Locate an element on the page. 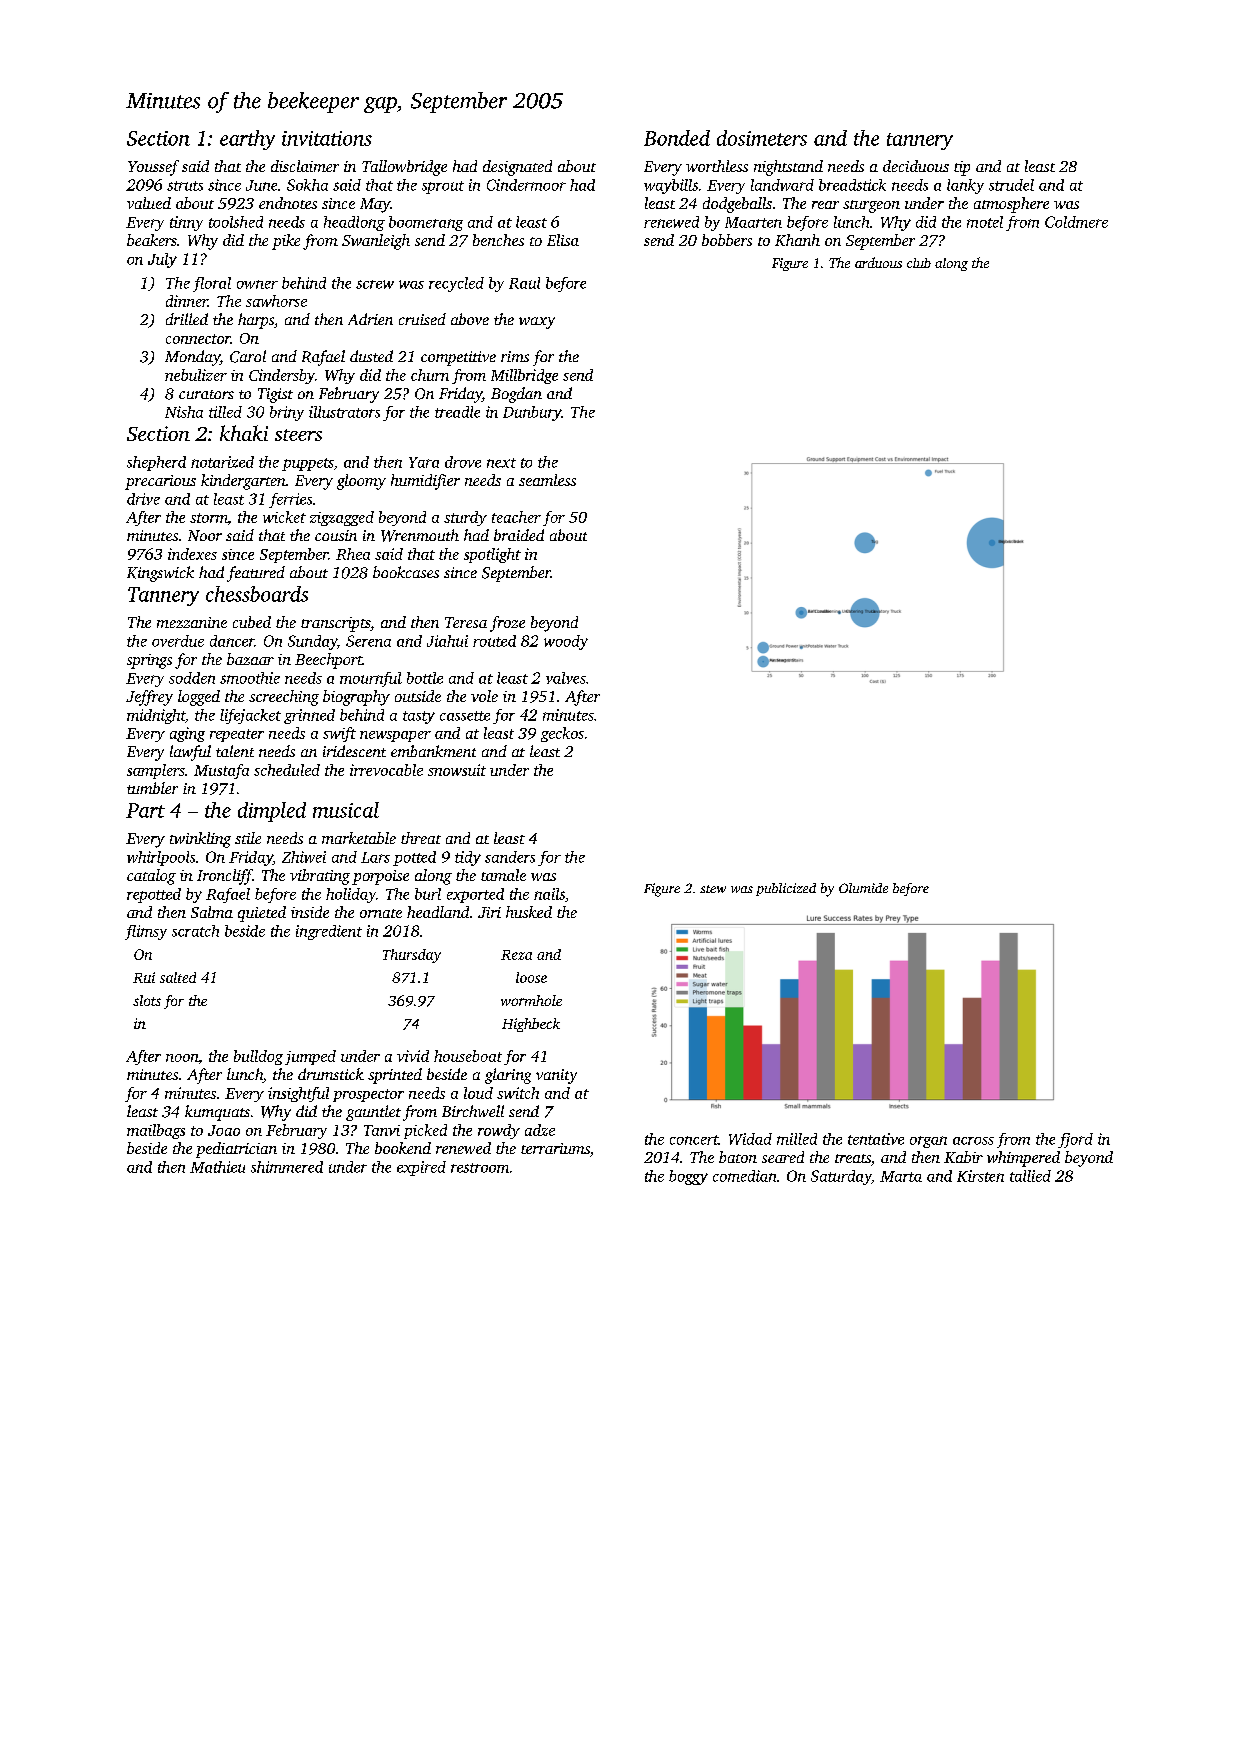 The height and width of the document is (1759, 1244). earthy is located at coordinates (247, 140).
